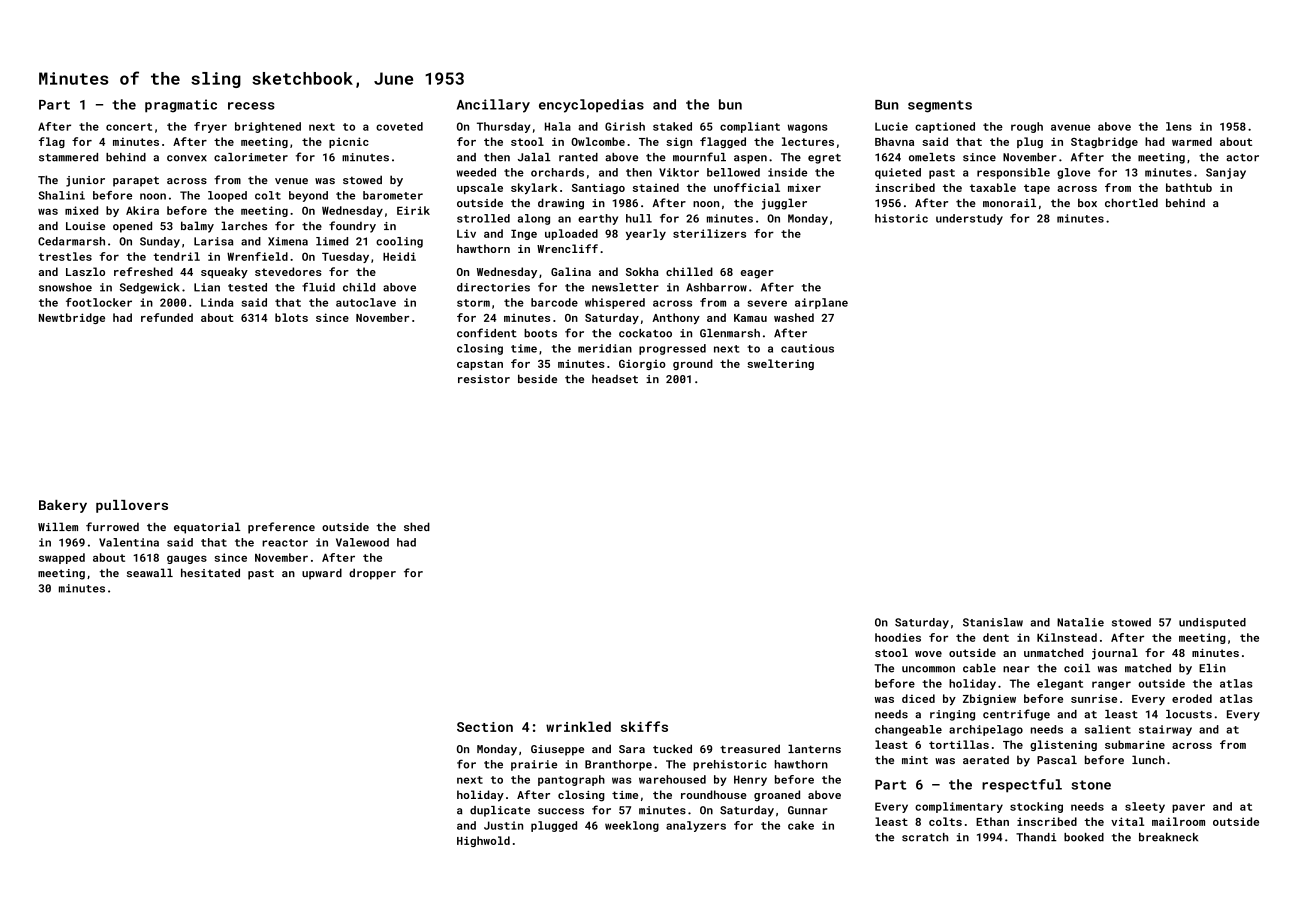 Image resolution: width=1308 pixels, height=924 pixels. Describe the element at coordinates (591, 106) in the screenshot. I see `encyclopedias` at that location.
